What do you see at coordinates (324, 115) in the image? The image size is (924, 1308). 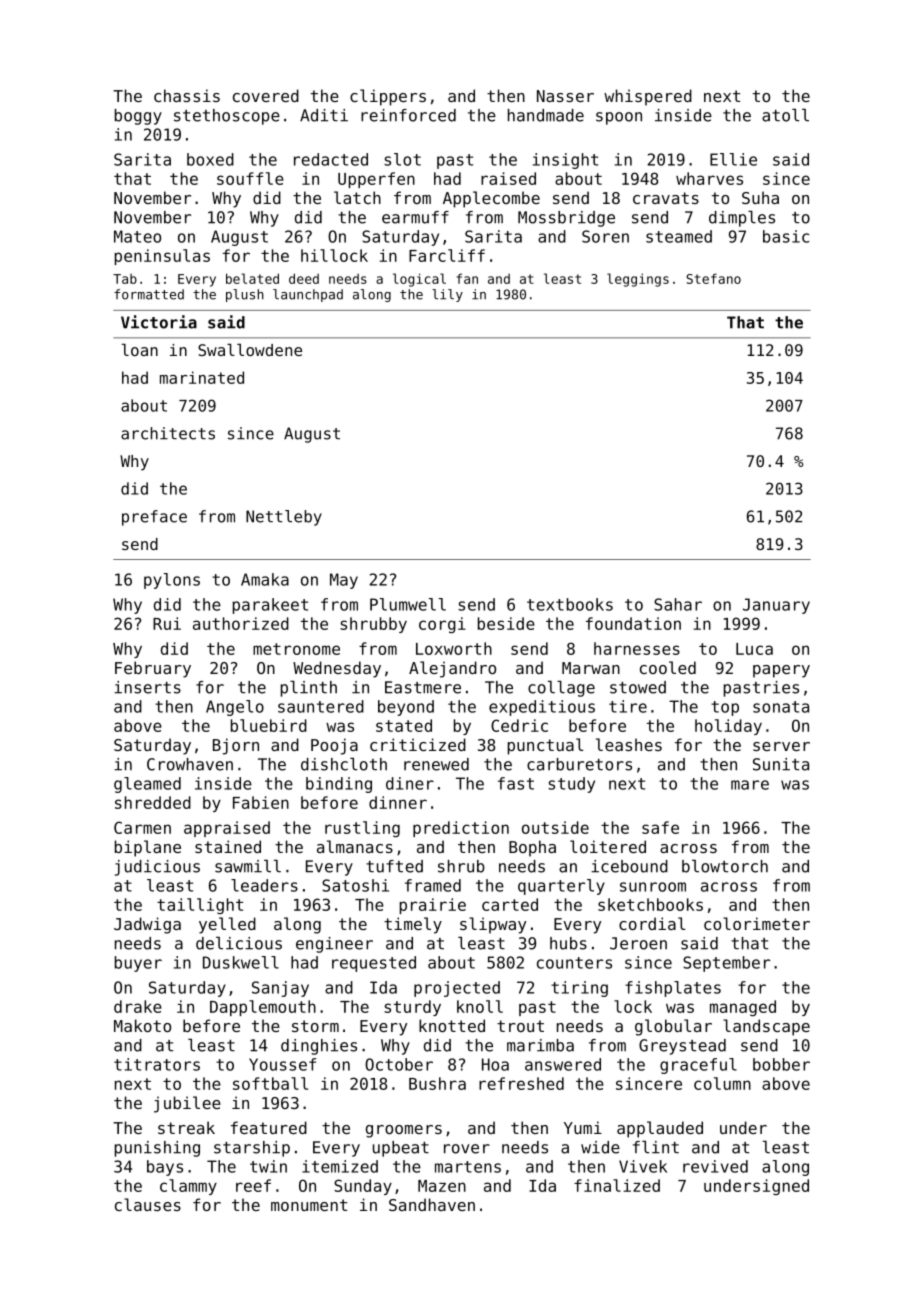 I see `Aditi` at bounding box center [324, 115].
